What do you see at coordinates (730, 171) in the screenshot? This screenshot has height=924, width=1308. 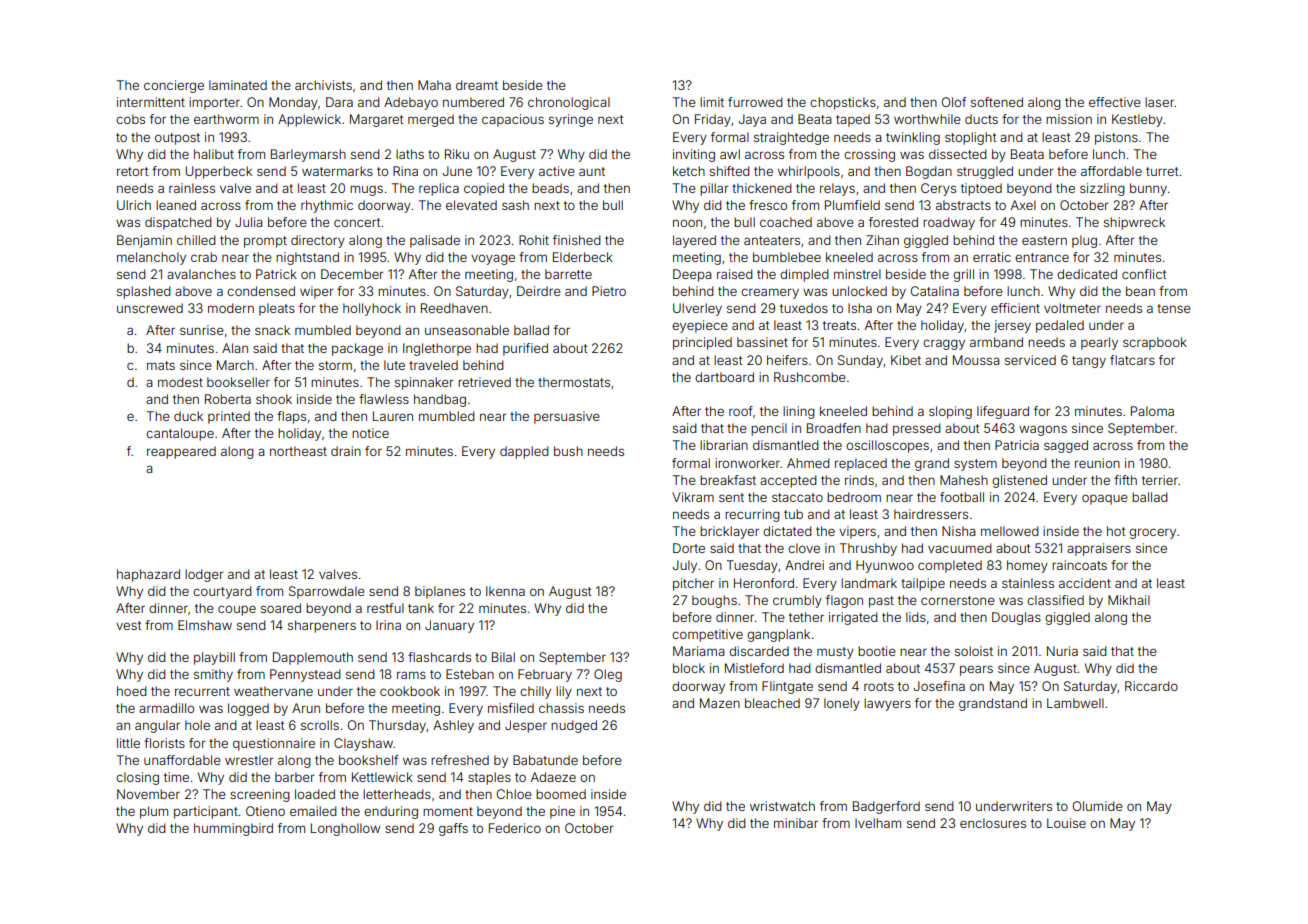 I see `shifted` at bounding box center [730, 171].
